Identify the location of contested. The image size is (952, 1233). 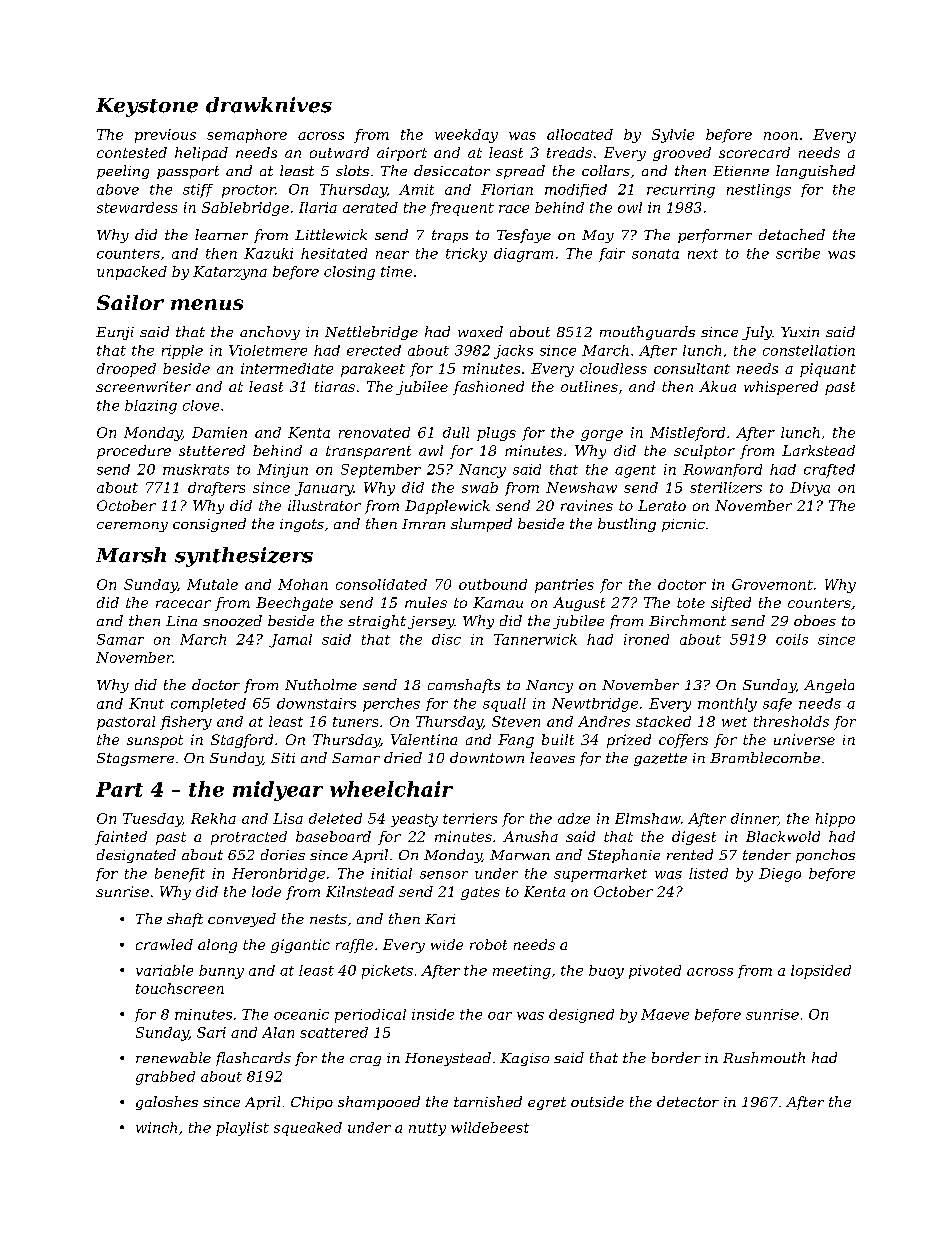
(132, 152).
